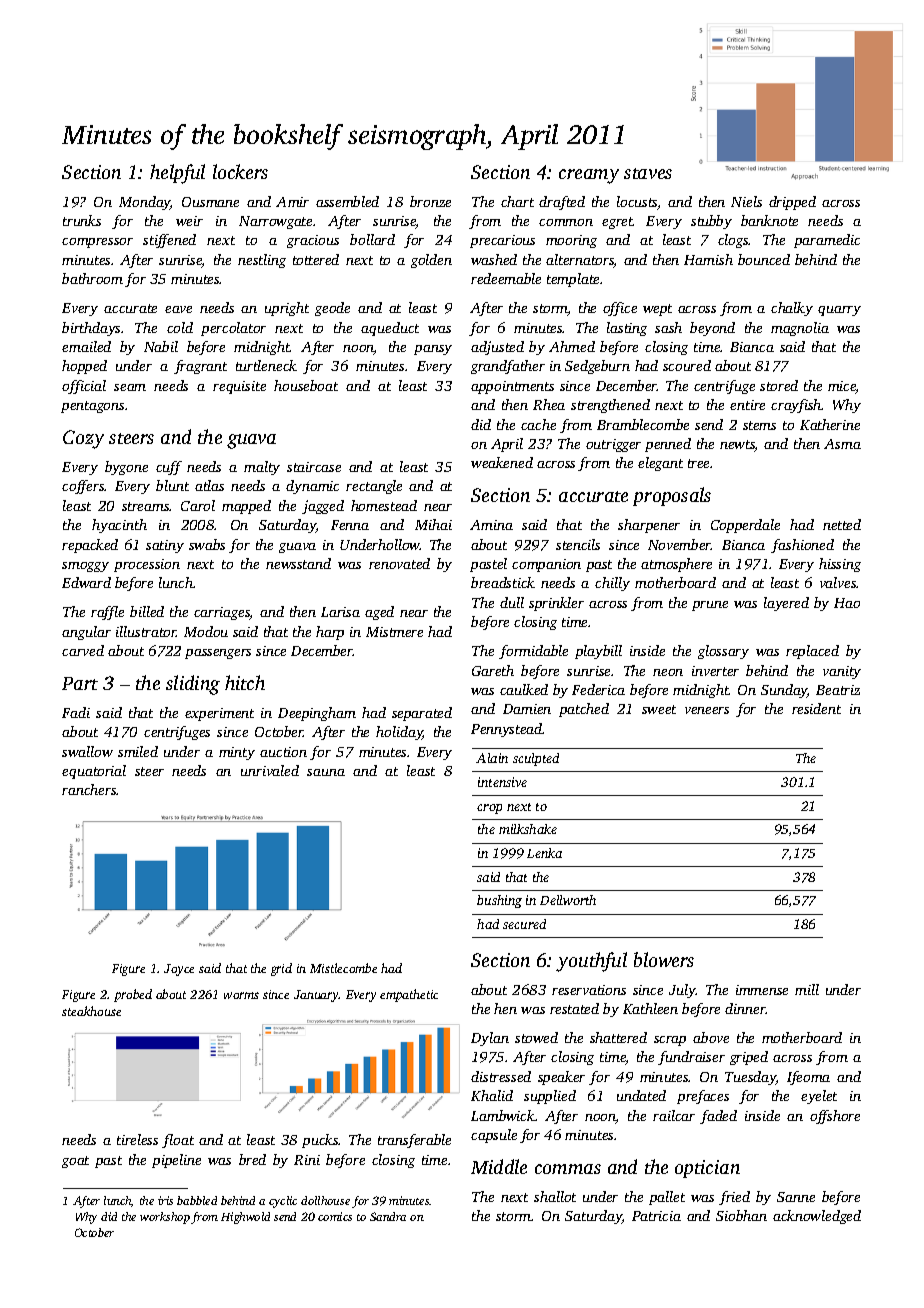 This screenshot has width=924, height=1308. I want to click on seam, so click(130, 387).
